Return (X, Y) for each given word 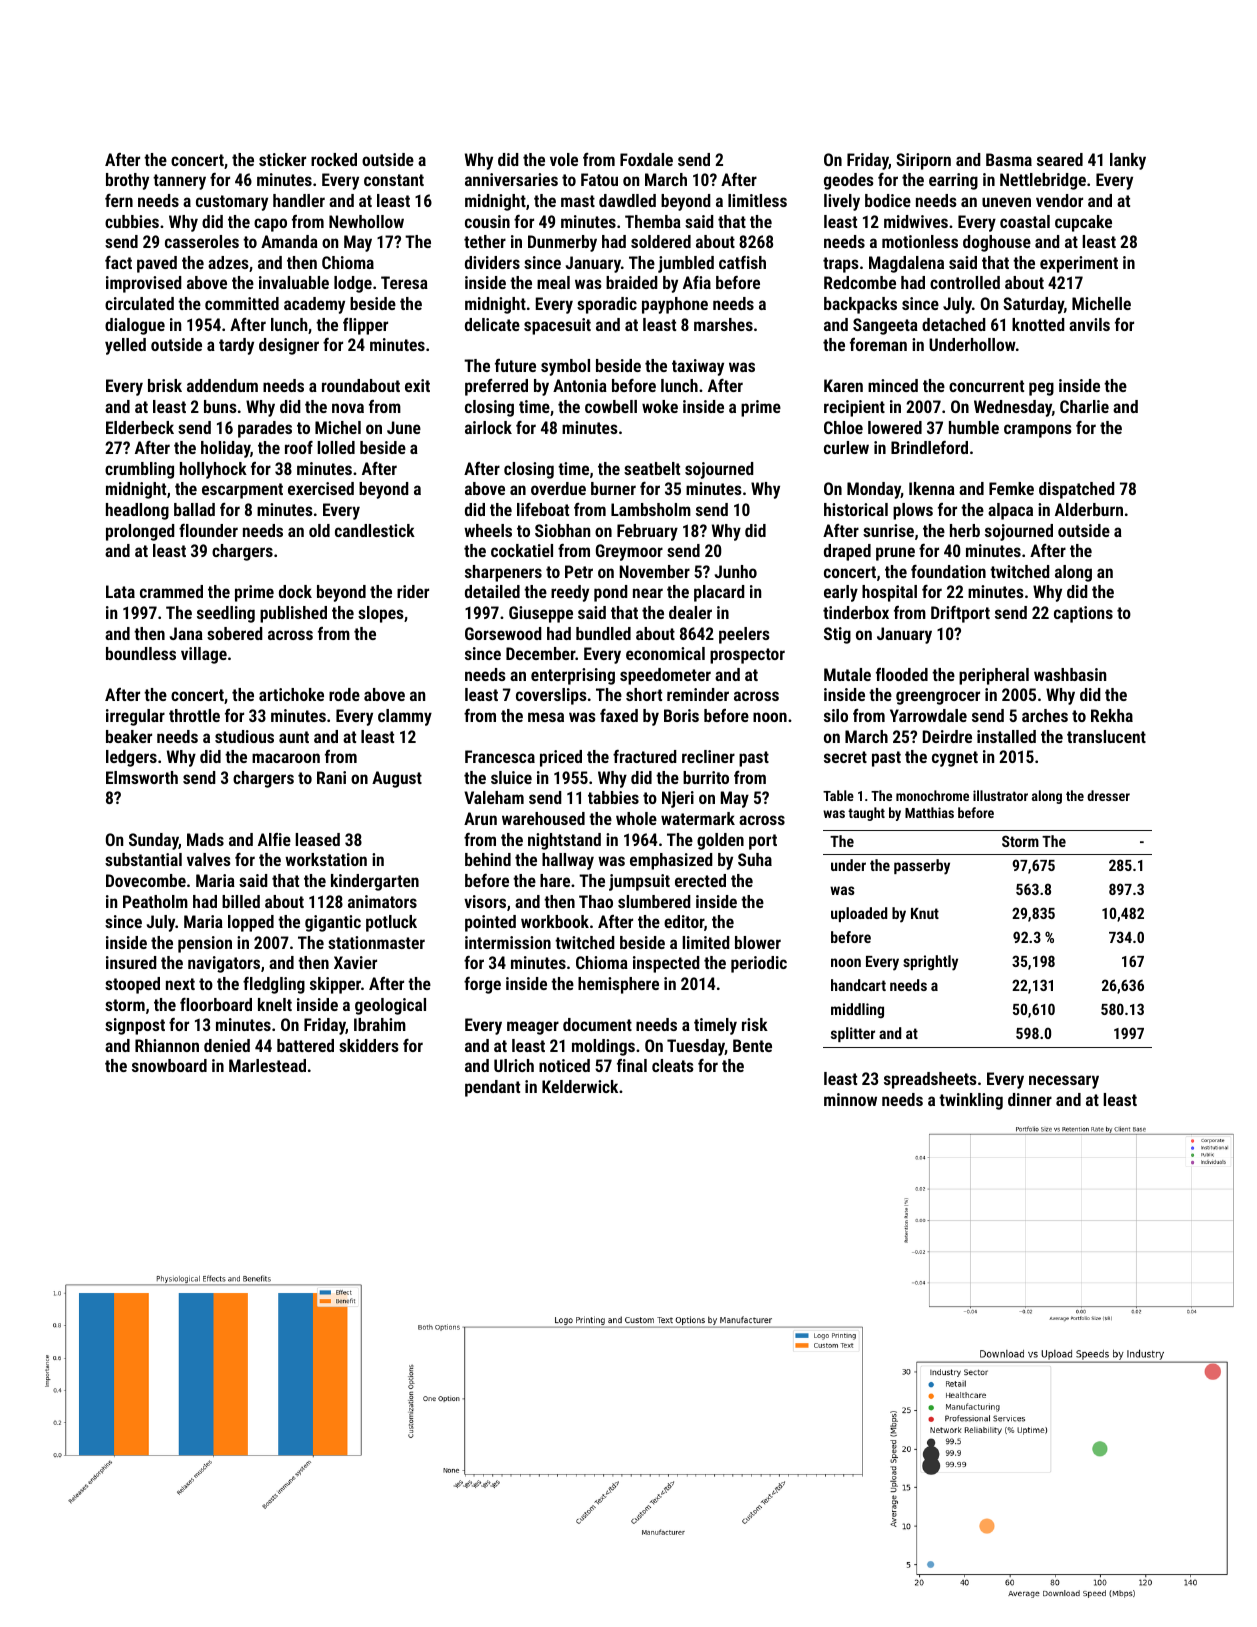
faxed (619, 715)
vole (564, 159)
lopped (251, 923)
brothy (127, 181)
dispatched (1077, 490)
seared (1060, 159)
